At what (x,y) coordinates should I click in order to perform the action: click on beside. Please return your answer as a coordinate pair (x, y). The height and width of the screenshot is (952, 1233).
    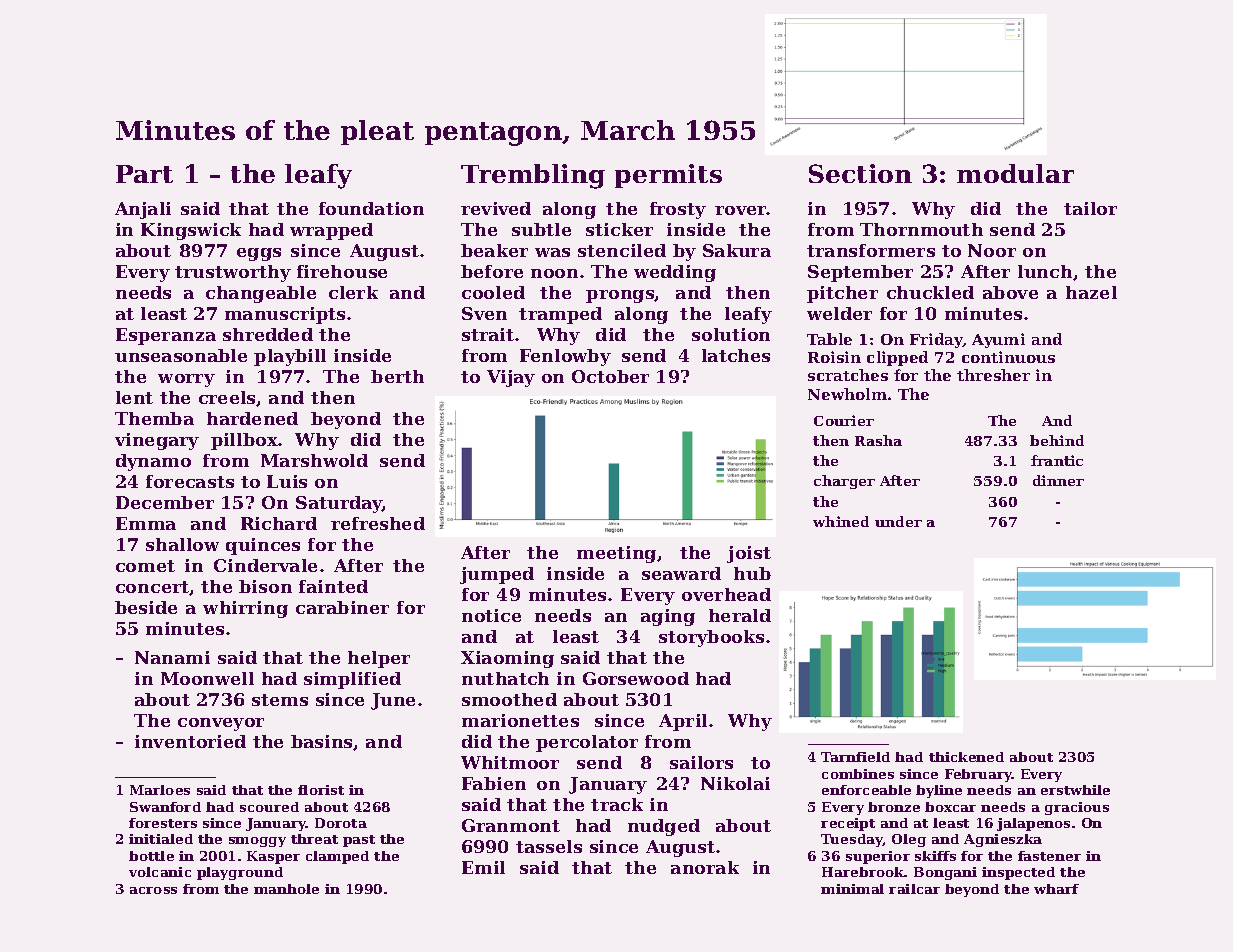
    Looking at the image, I should click on (146, 607).
